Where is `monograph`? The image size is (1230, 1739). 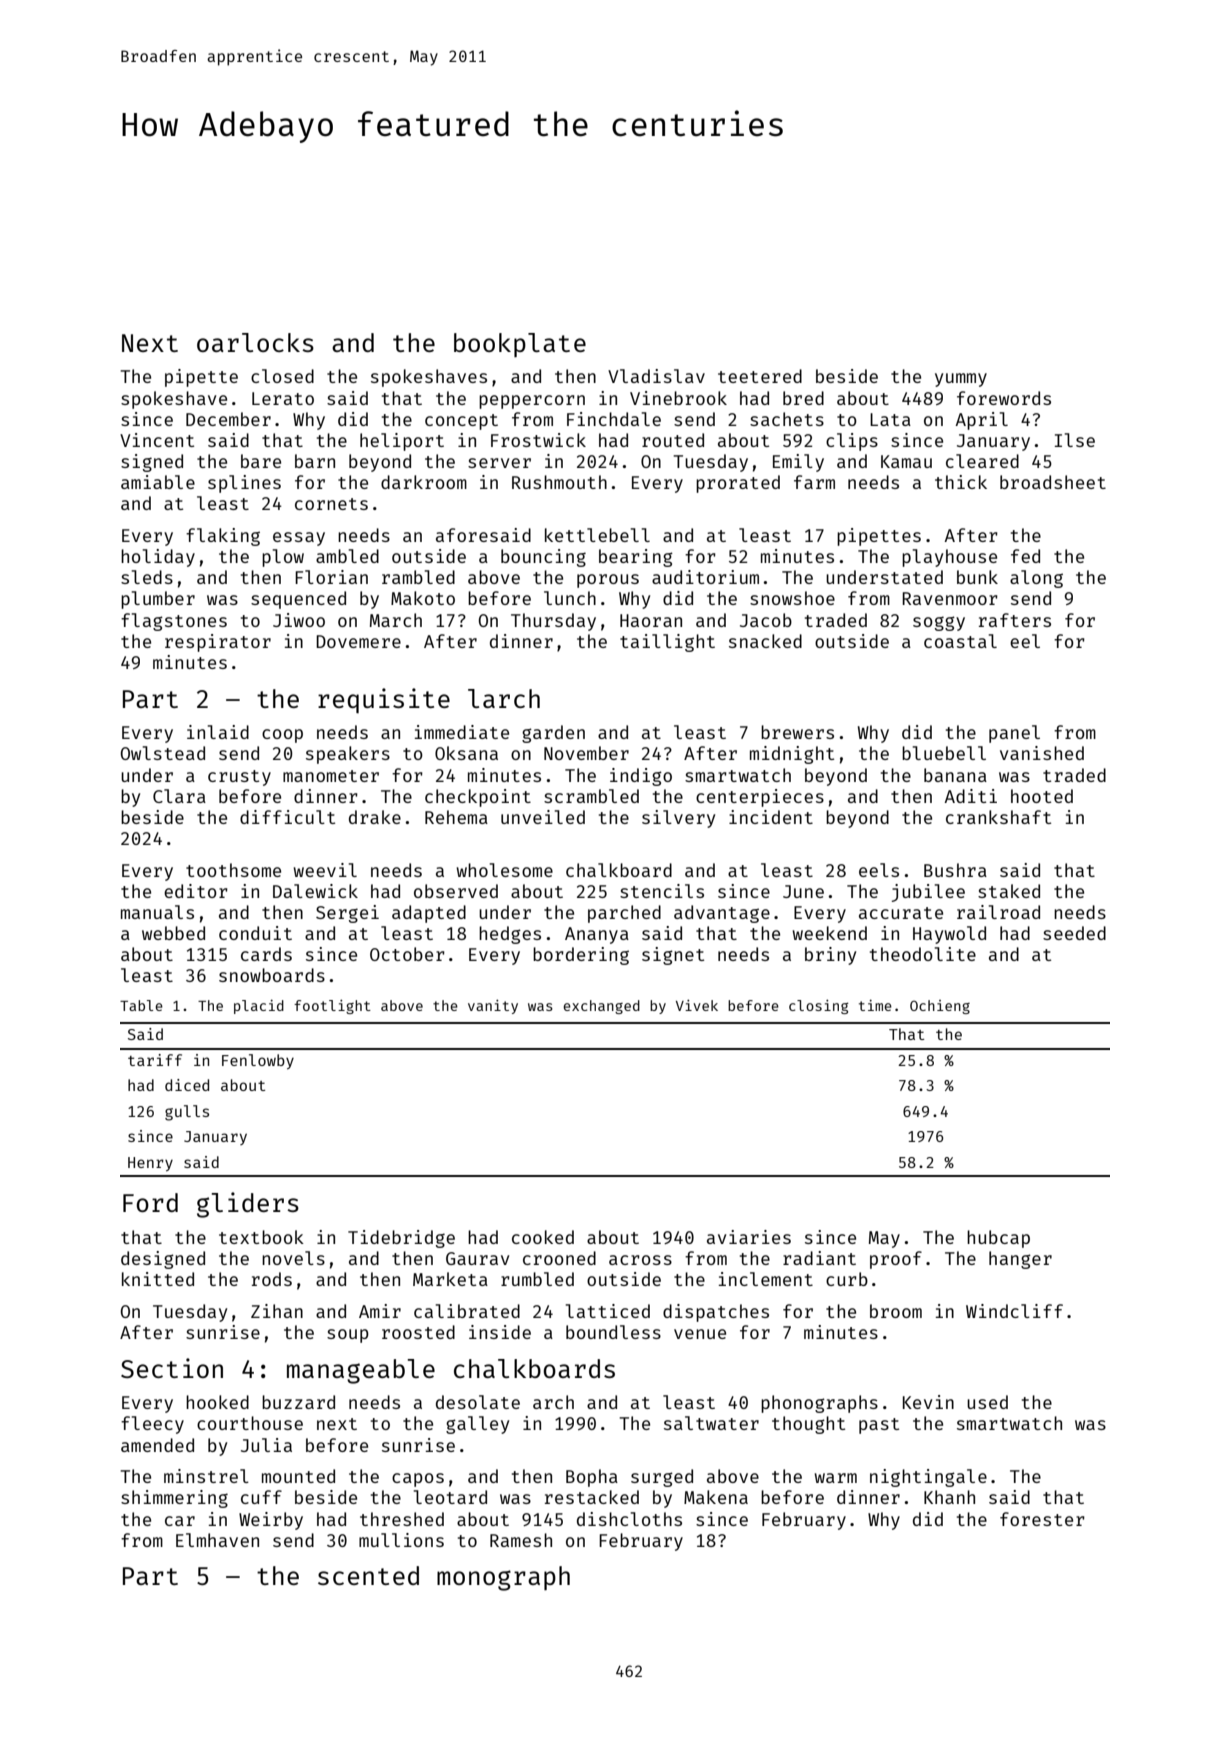
monograph is located at coordinates (503, 1578).
